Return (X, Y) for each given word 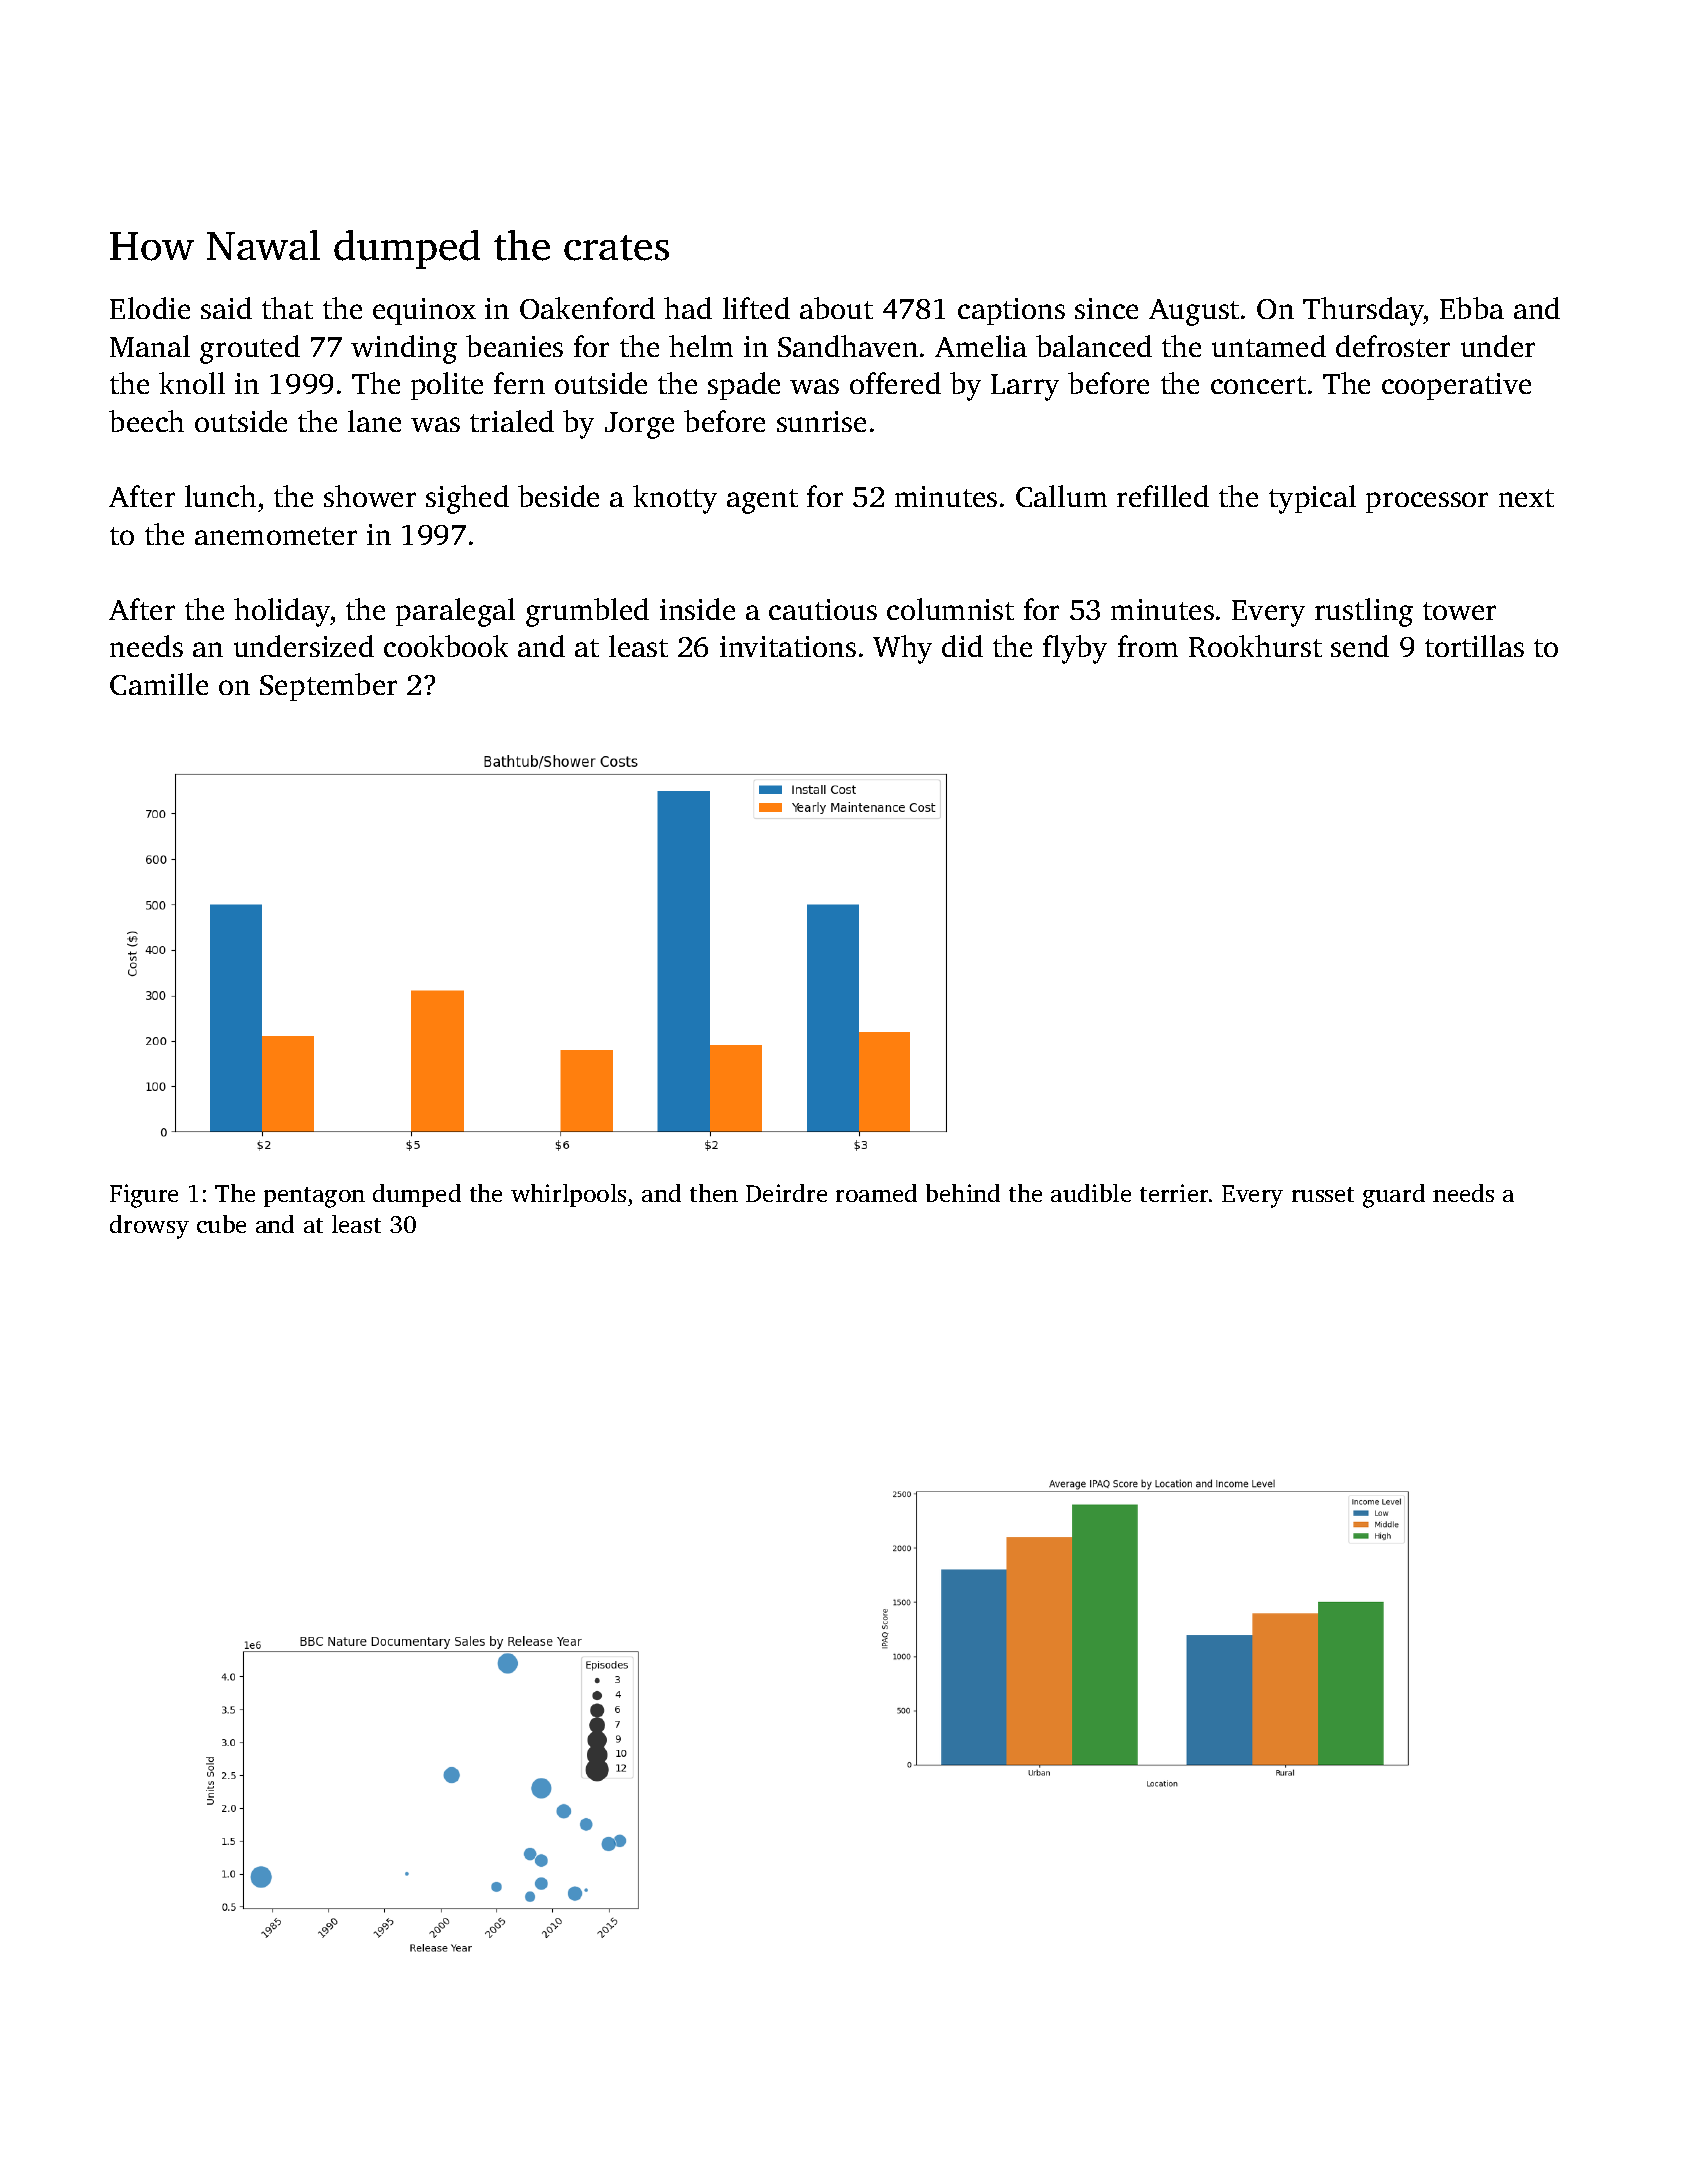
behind (963, 1193)
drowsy (149, 1227)
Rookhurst (1255, 646)
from (1148, 646)
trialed (512, 421)
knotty (675, 499)
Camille (159, 684)
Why (902, 649)
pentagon (314, 1197)
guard (1394, 1196)
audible (1091, 1193)
